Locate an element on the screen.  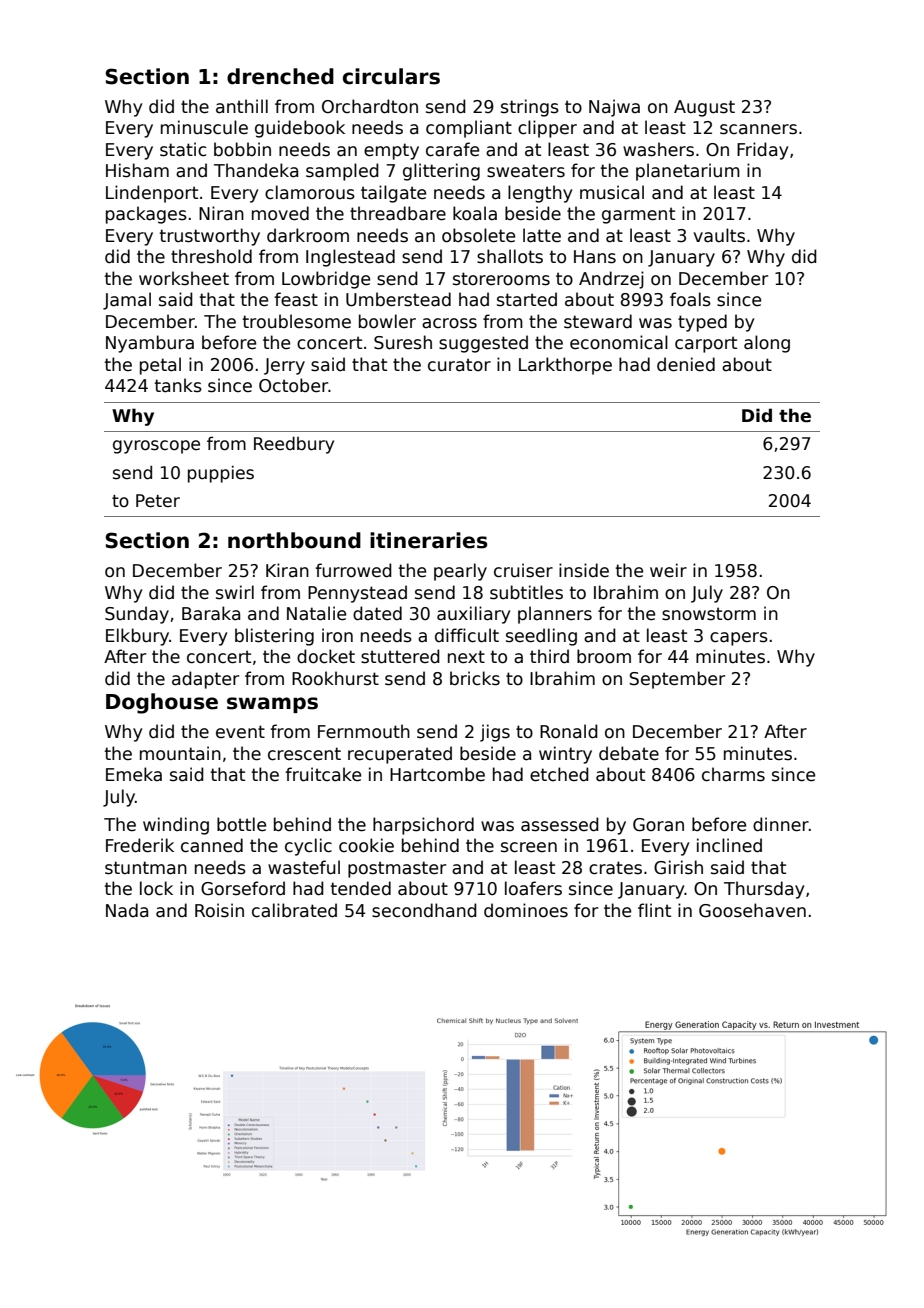
curator is located at coordinates (459, 365).
